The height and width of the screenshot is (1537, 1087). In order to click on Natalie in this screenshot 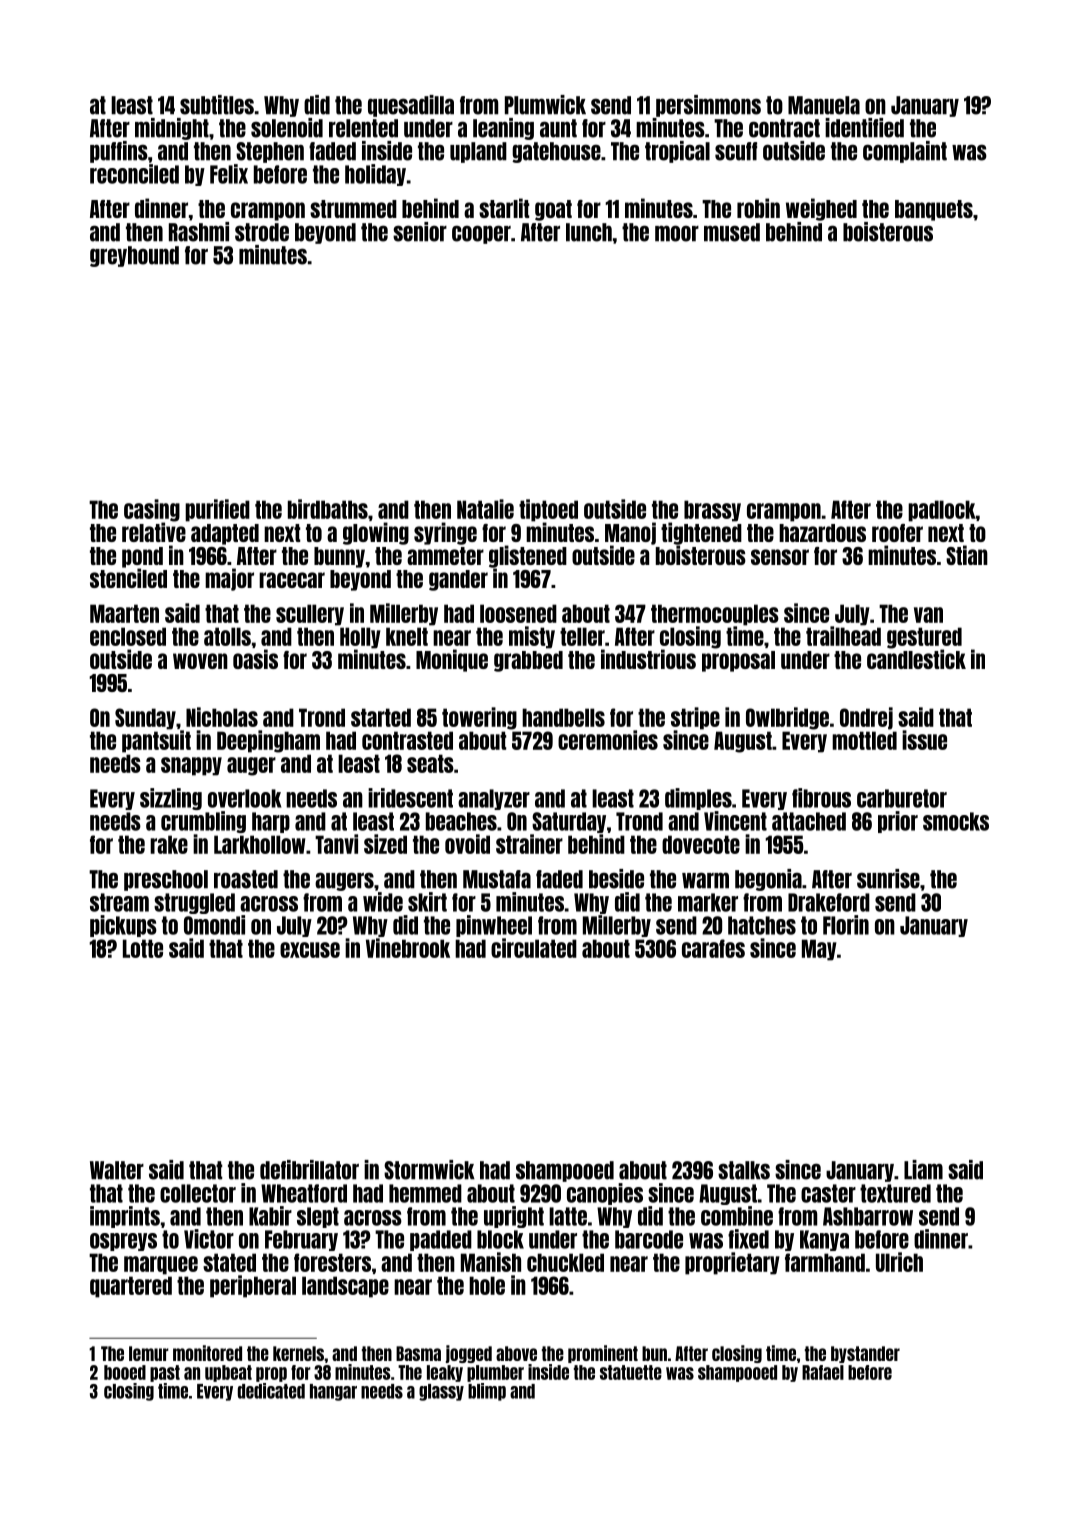, I will do `click(485, 509)`.
